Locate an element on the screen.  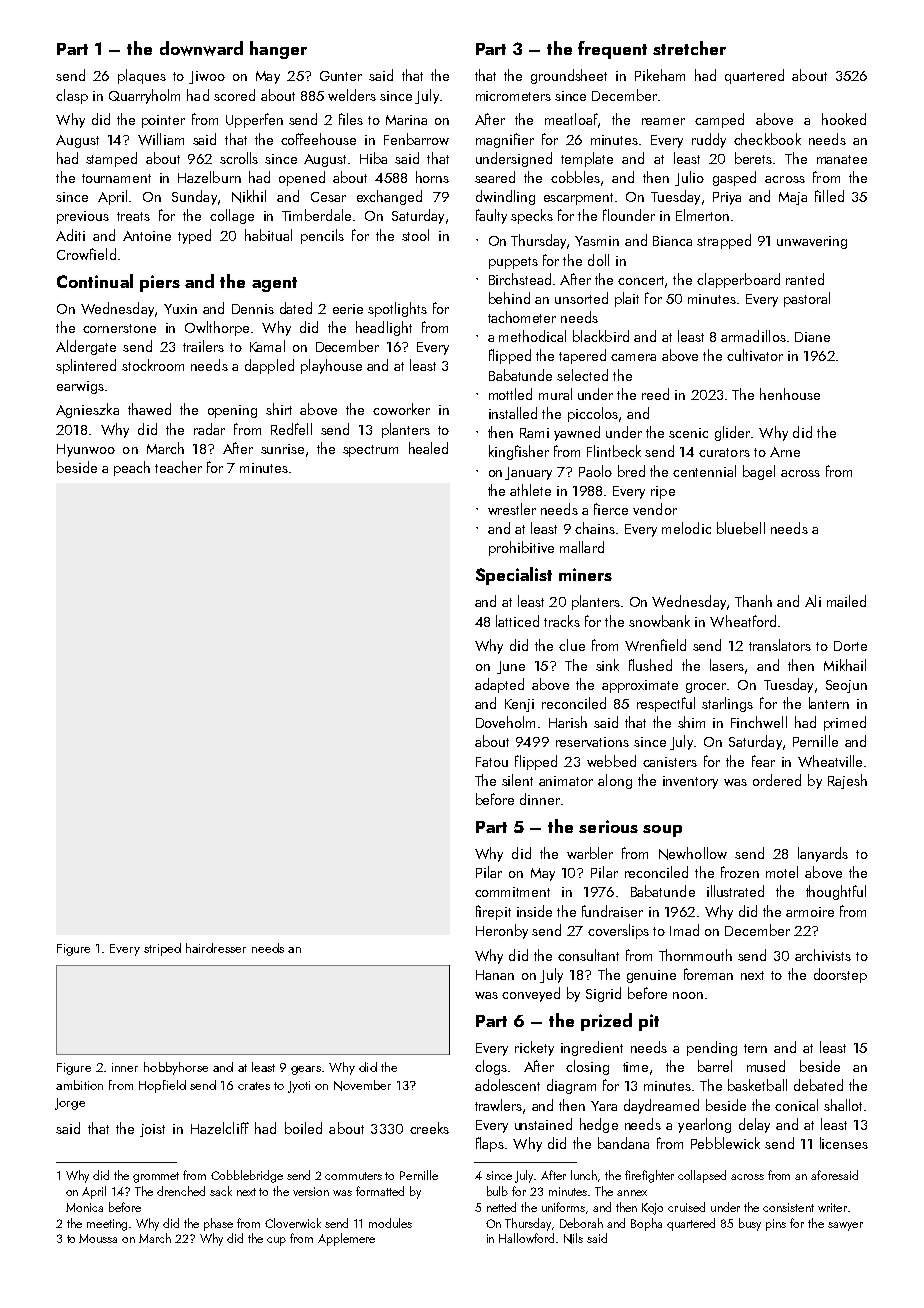
prized is located at coordinates (606, 1022).
